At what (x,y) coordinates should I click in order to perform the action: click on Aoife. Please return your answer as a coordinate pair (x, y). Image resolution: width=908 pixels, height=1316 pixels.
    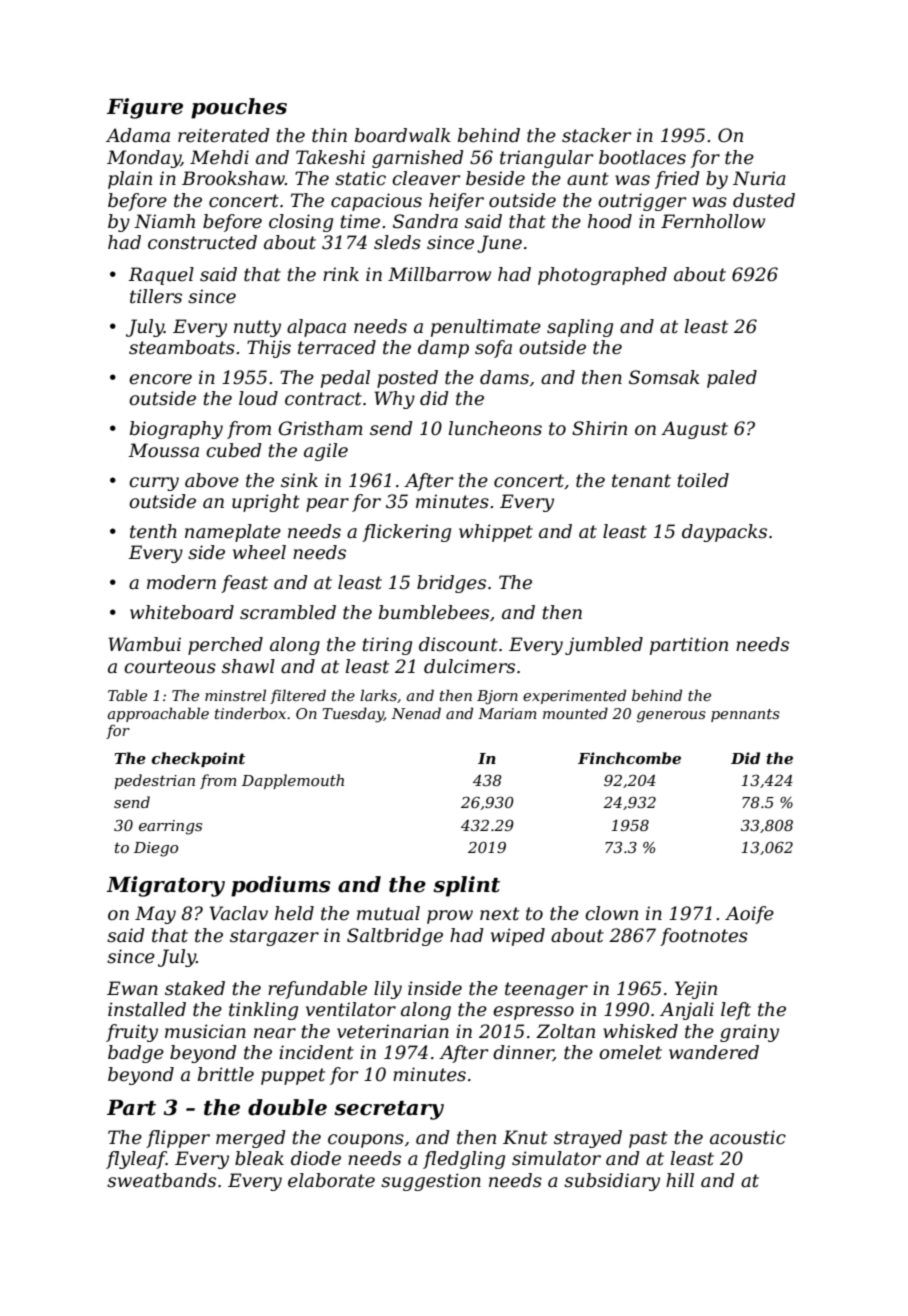
    Looking at the image, I should click on (749, 915).
